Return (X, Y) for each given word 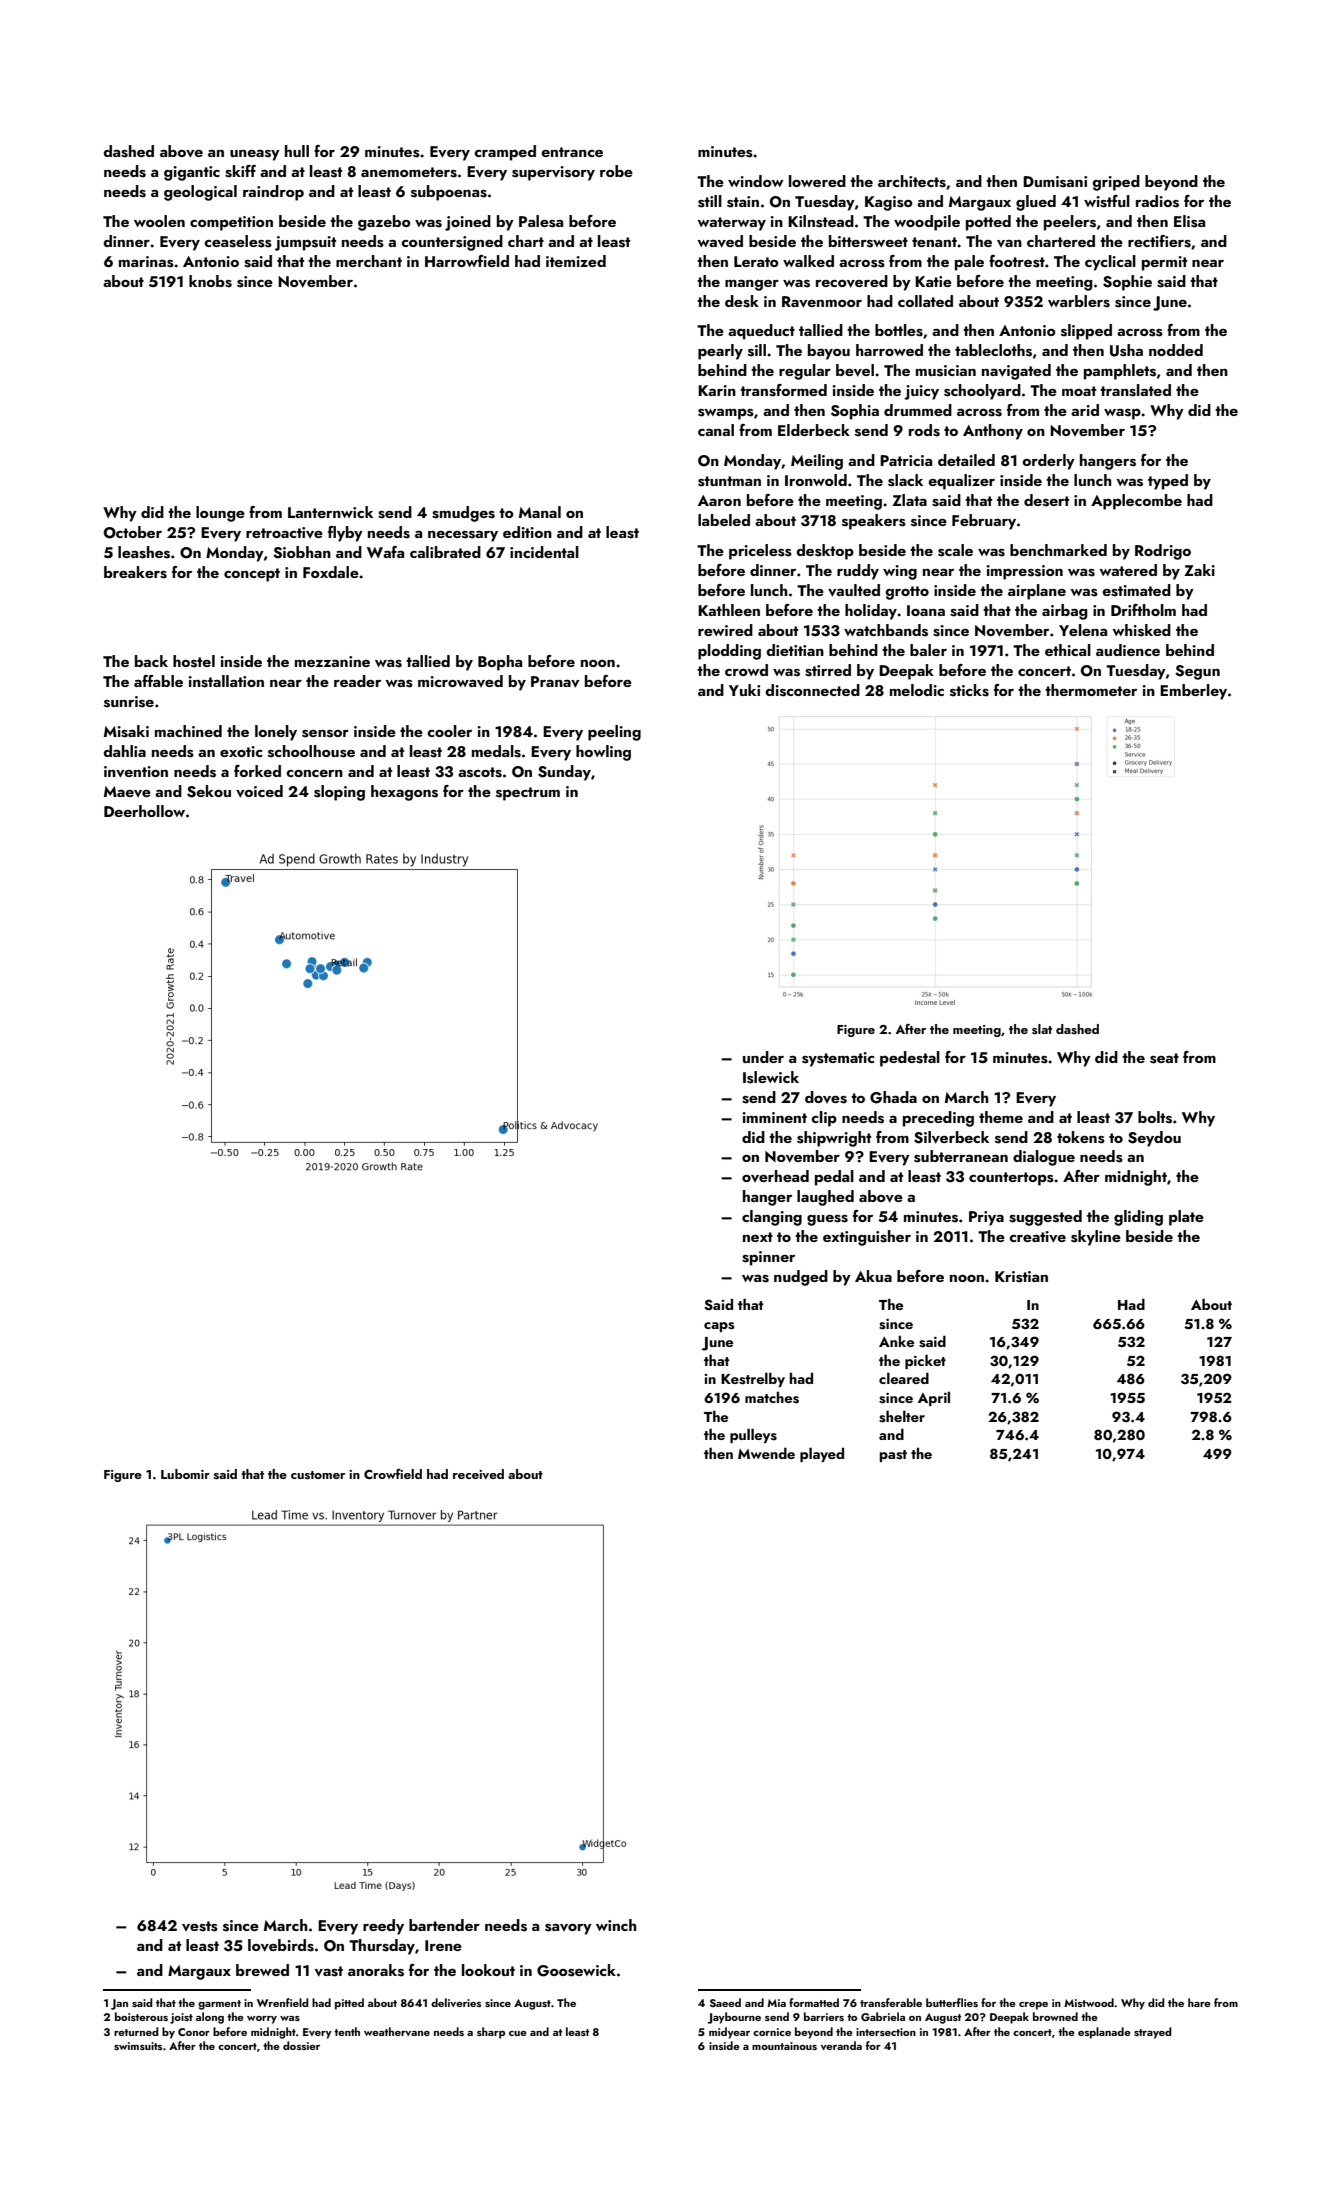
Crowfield (393, 1474)
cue (518, 2033)
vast (329, 1971)
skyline (1096, 1238)
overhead (775, 1176)
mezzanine (332, 661)
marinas (146, 262)
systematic (838, 1059)
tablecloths (993, 350)
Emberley (1193, 692)
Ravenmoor (822, 302)
